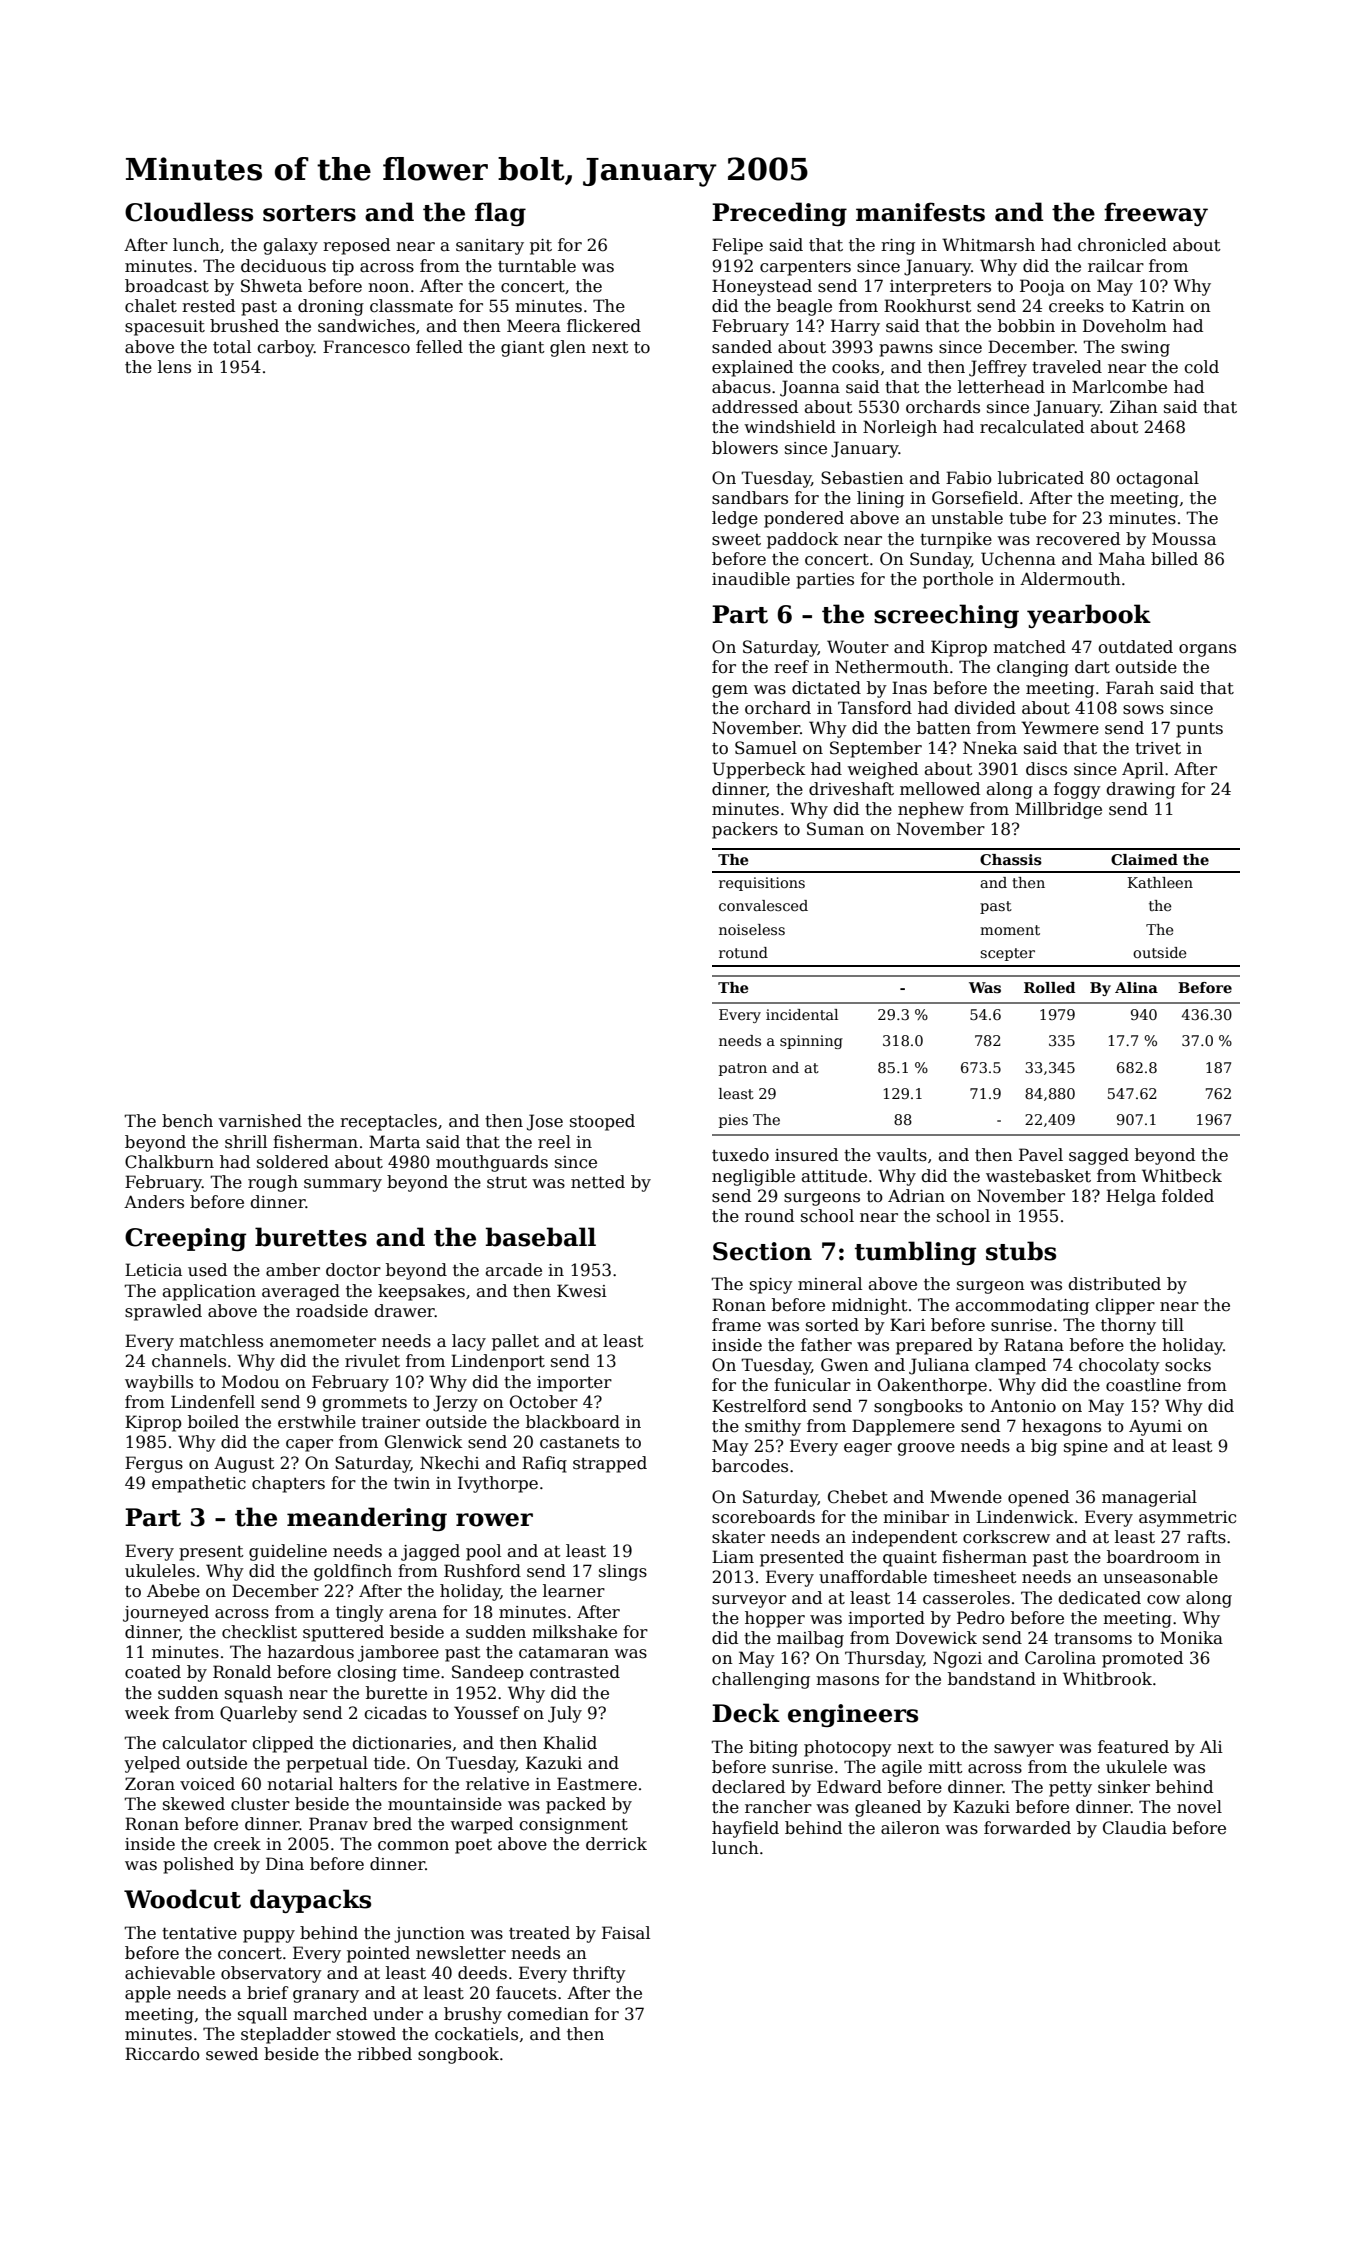  What do you see at coordinates (1191, 1637) in the screenshot?
I see `Monika` at bounding box center [1191, 1637].
